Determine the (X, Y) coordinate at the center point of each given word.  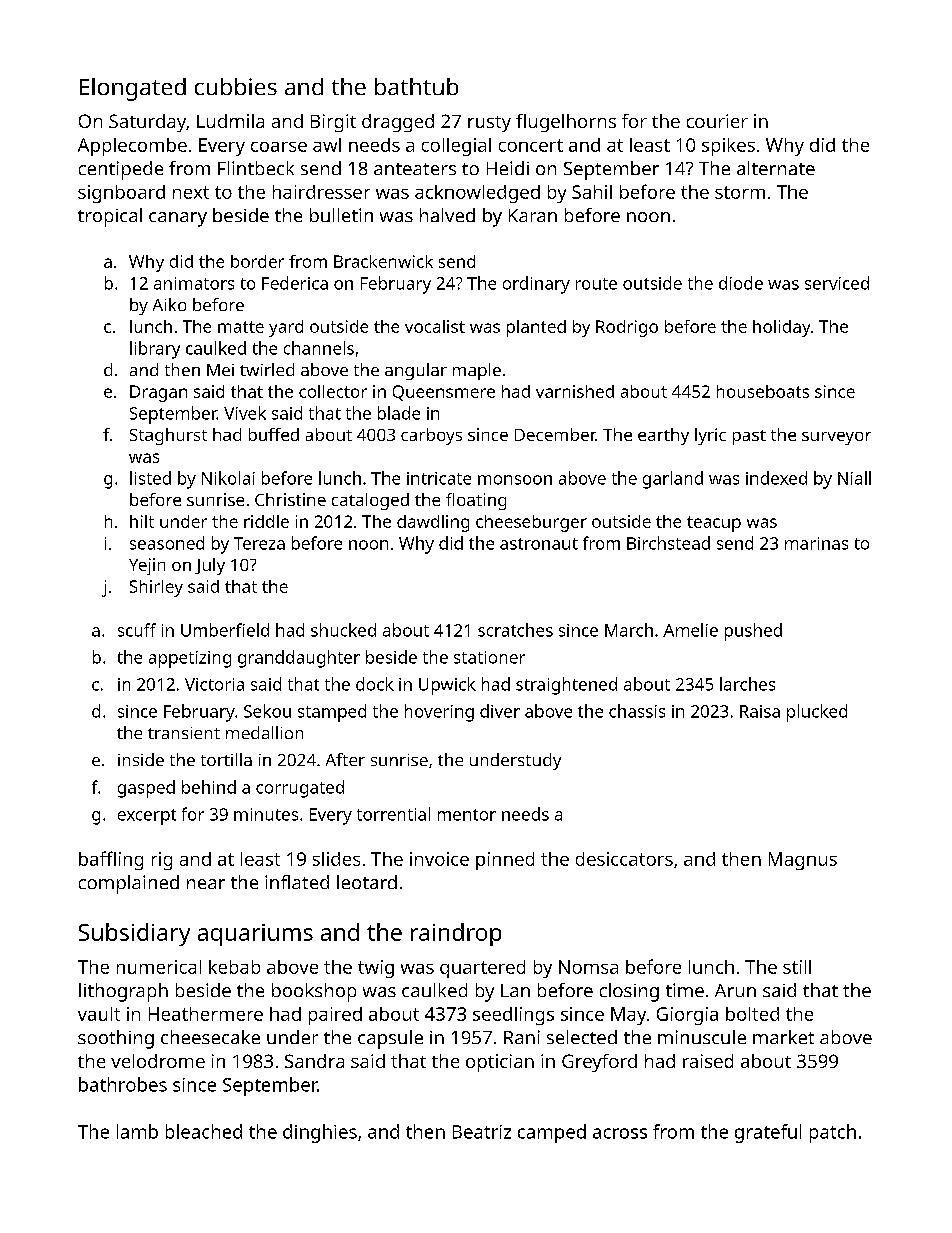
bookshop (314, 992)
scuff (137, 630)
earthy (663, 436)
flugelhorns (566, 123)
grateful (768, 1133)
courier (717, 121)
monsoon (515, 480)
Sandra (314, 1061)
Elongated (133, 89)
